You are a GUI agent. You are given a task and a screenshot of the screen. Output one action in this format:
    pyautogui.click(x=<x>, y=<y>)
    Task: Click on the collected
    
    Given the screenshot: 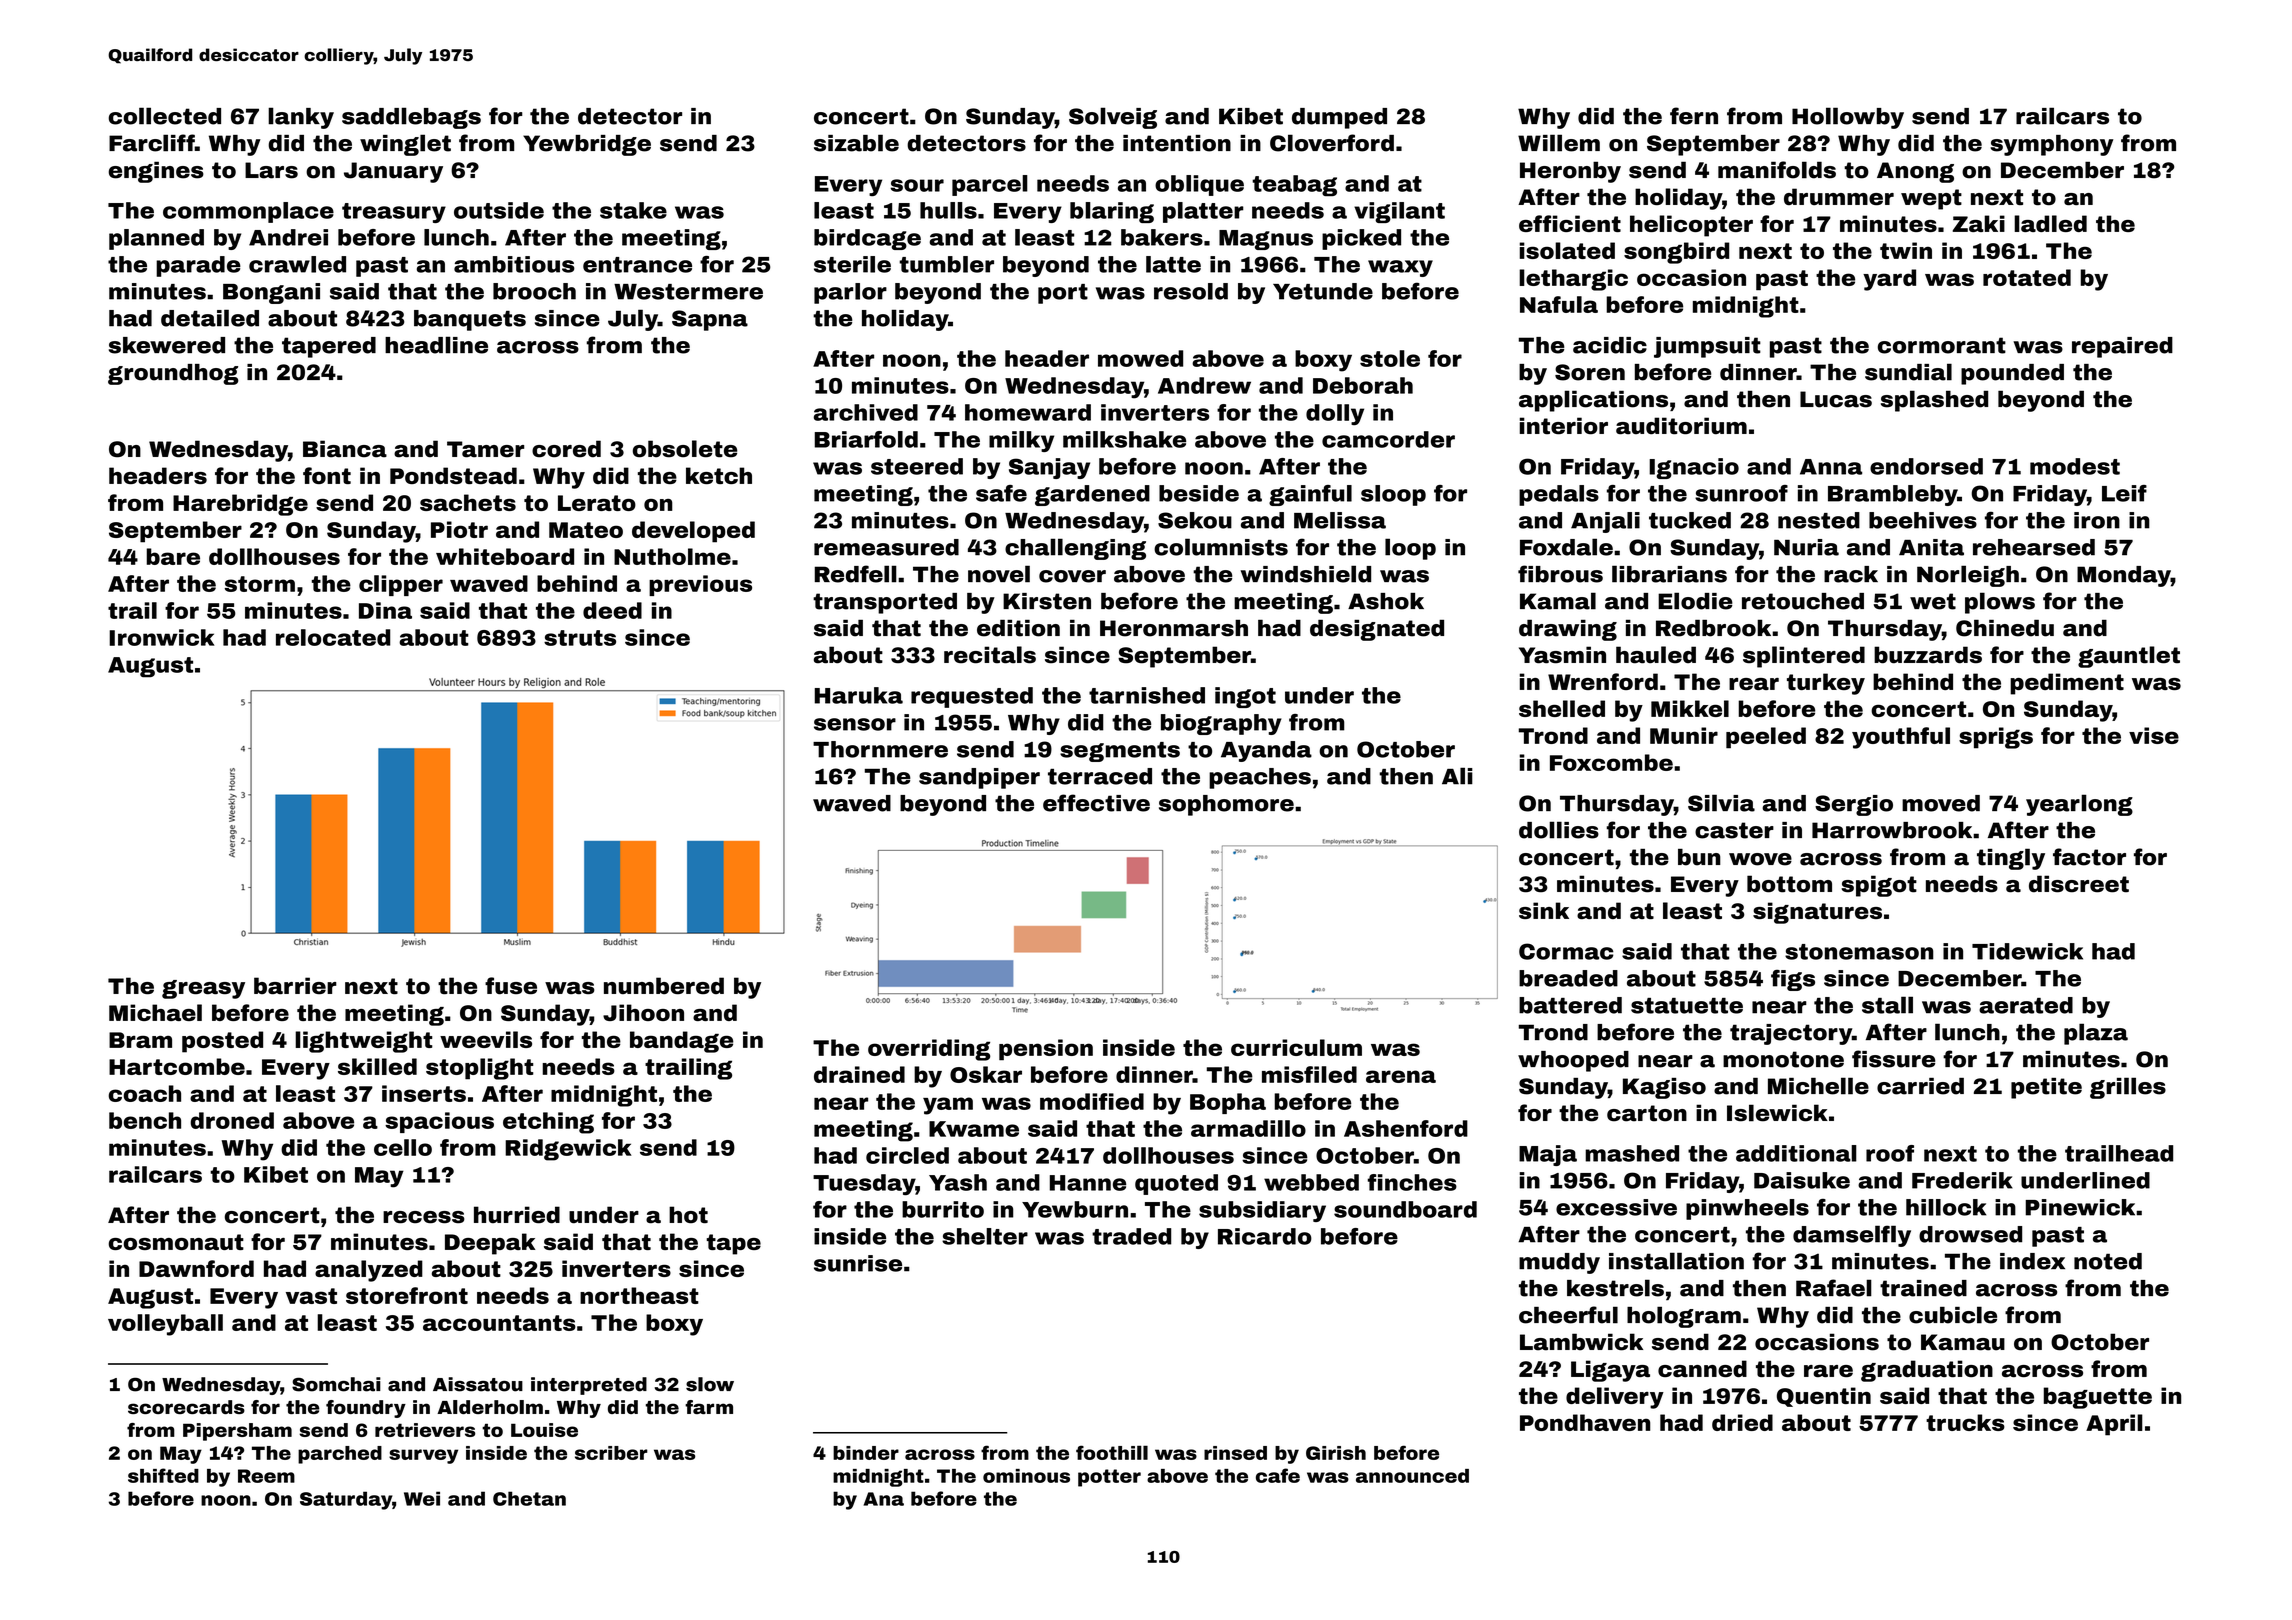 What is the action you would take?
    pyautogui.click(x=165, y=116)
